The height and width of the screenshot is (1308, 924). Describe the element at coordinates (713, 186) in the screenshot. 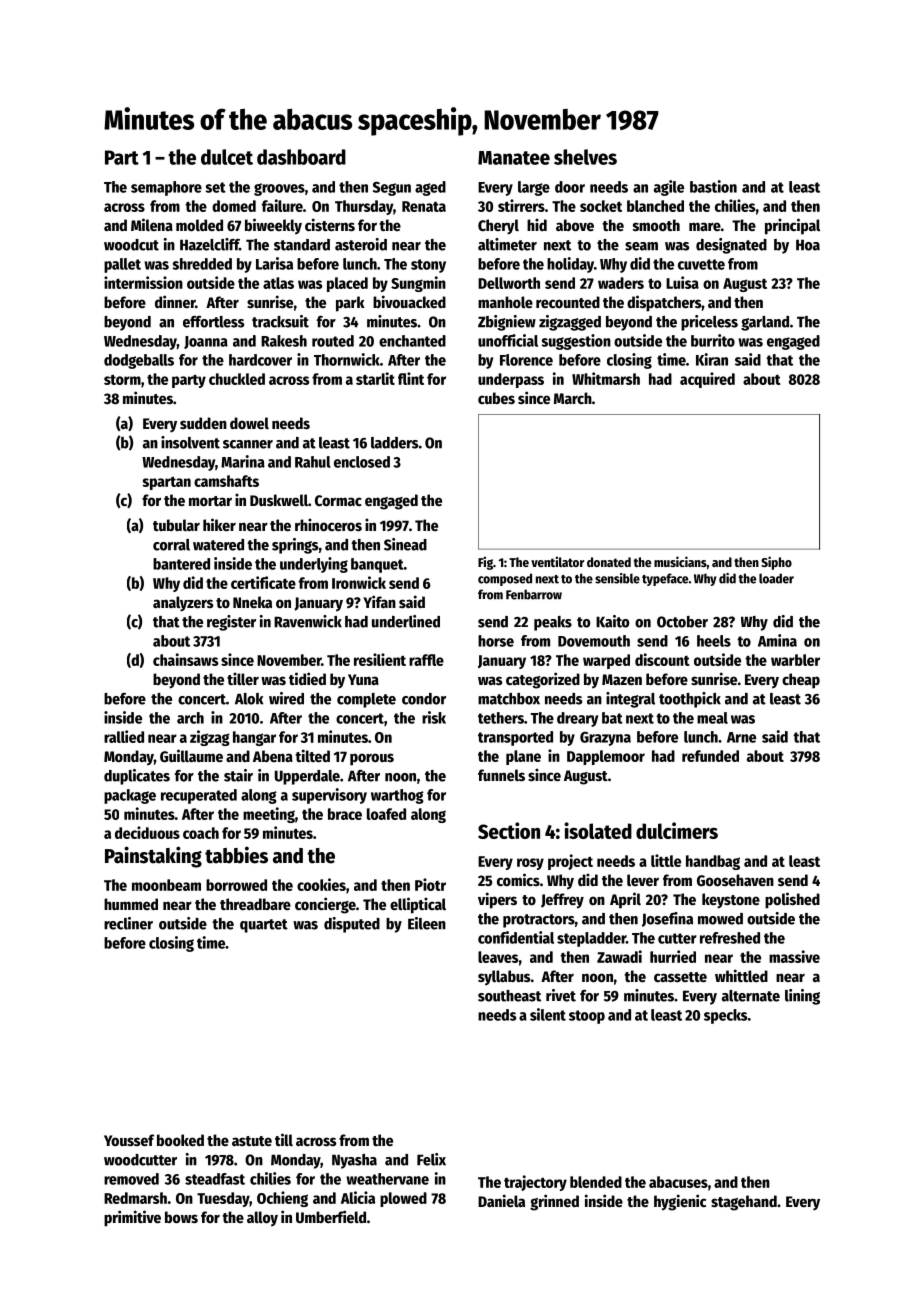

I see `bastion` at that location.
